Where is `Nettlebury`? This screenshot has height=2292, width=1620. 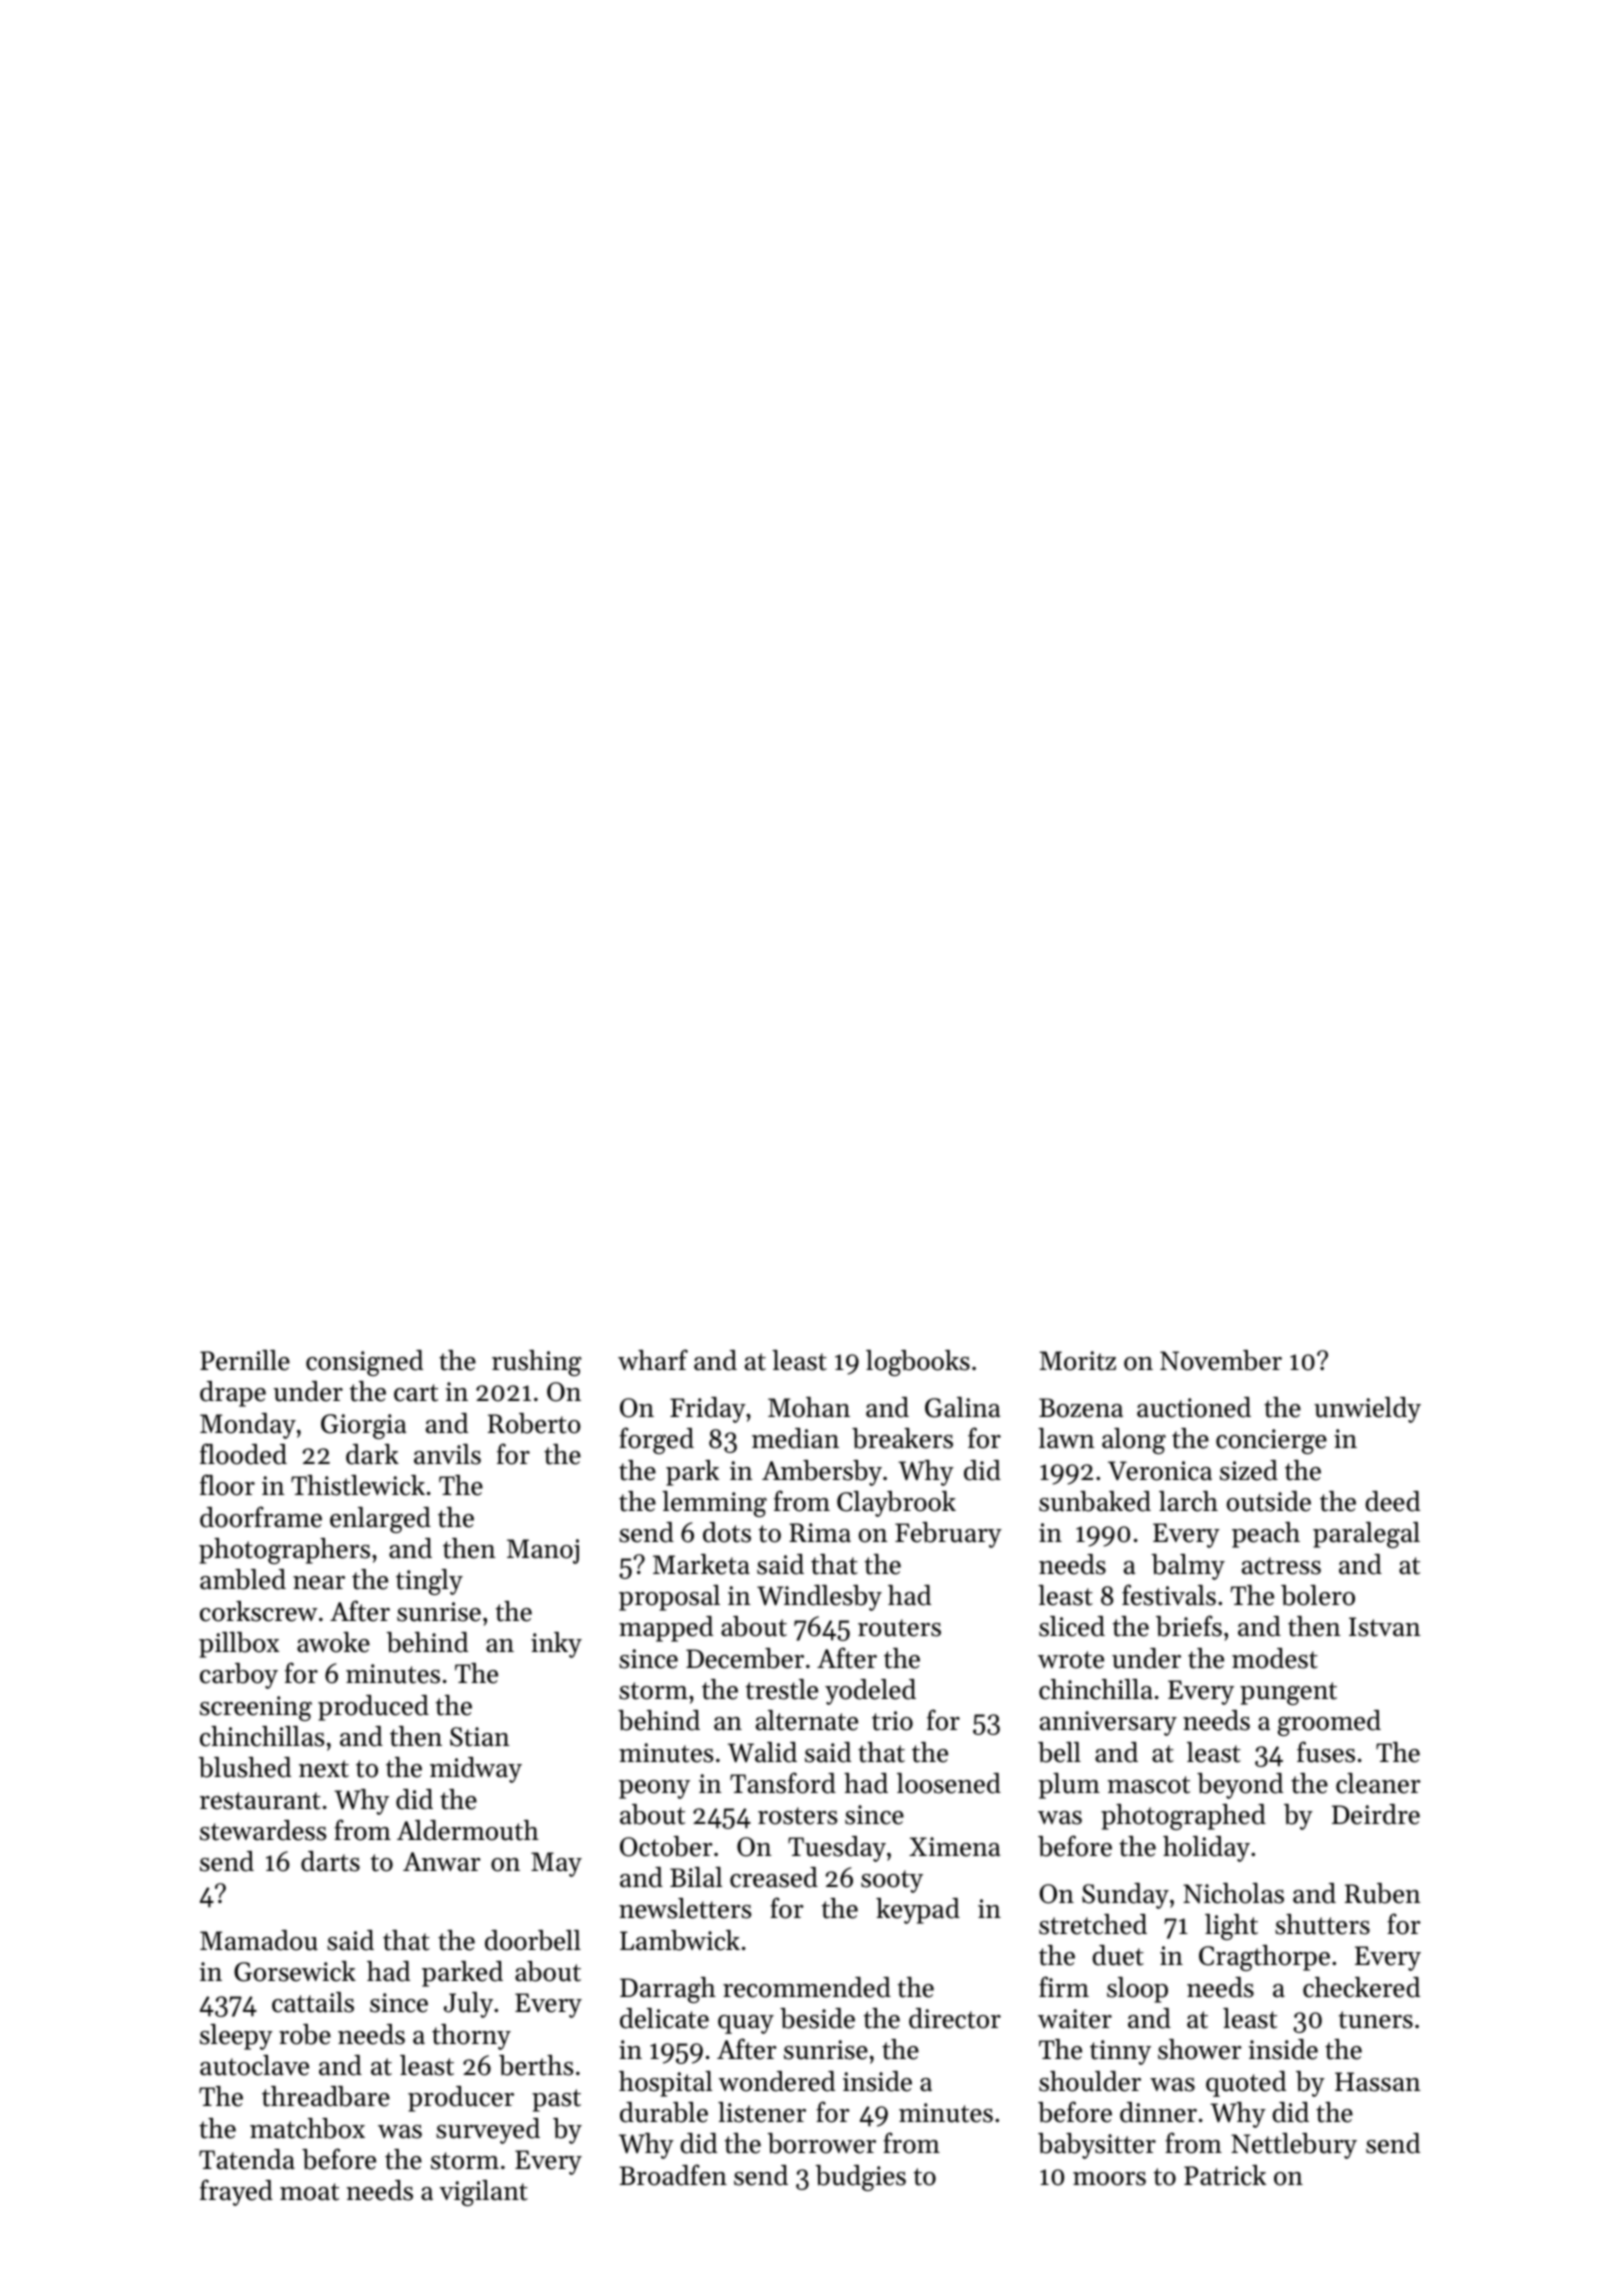
Nettlebury is located at coordinates (1294, 2146).
